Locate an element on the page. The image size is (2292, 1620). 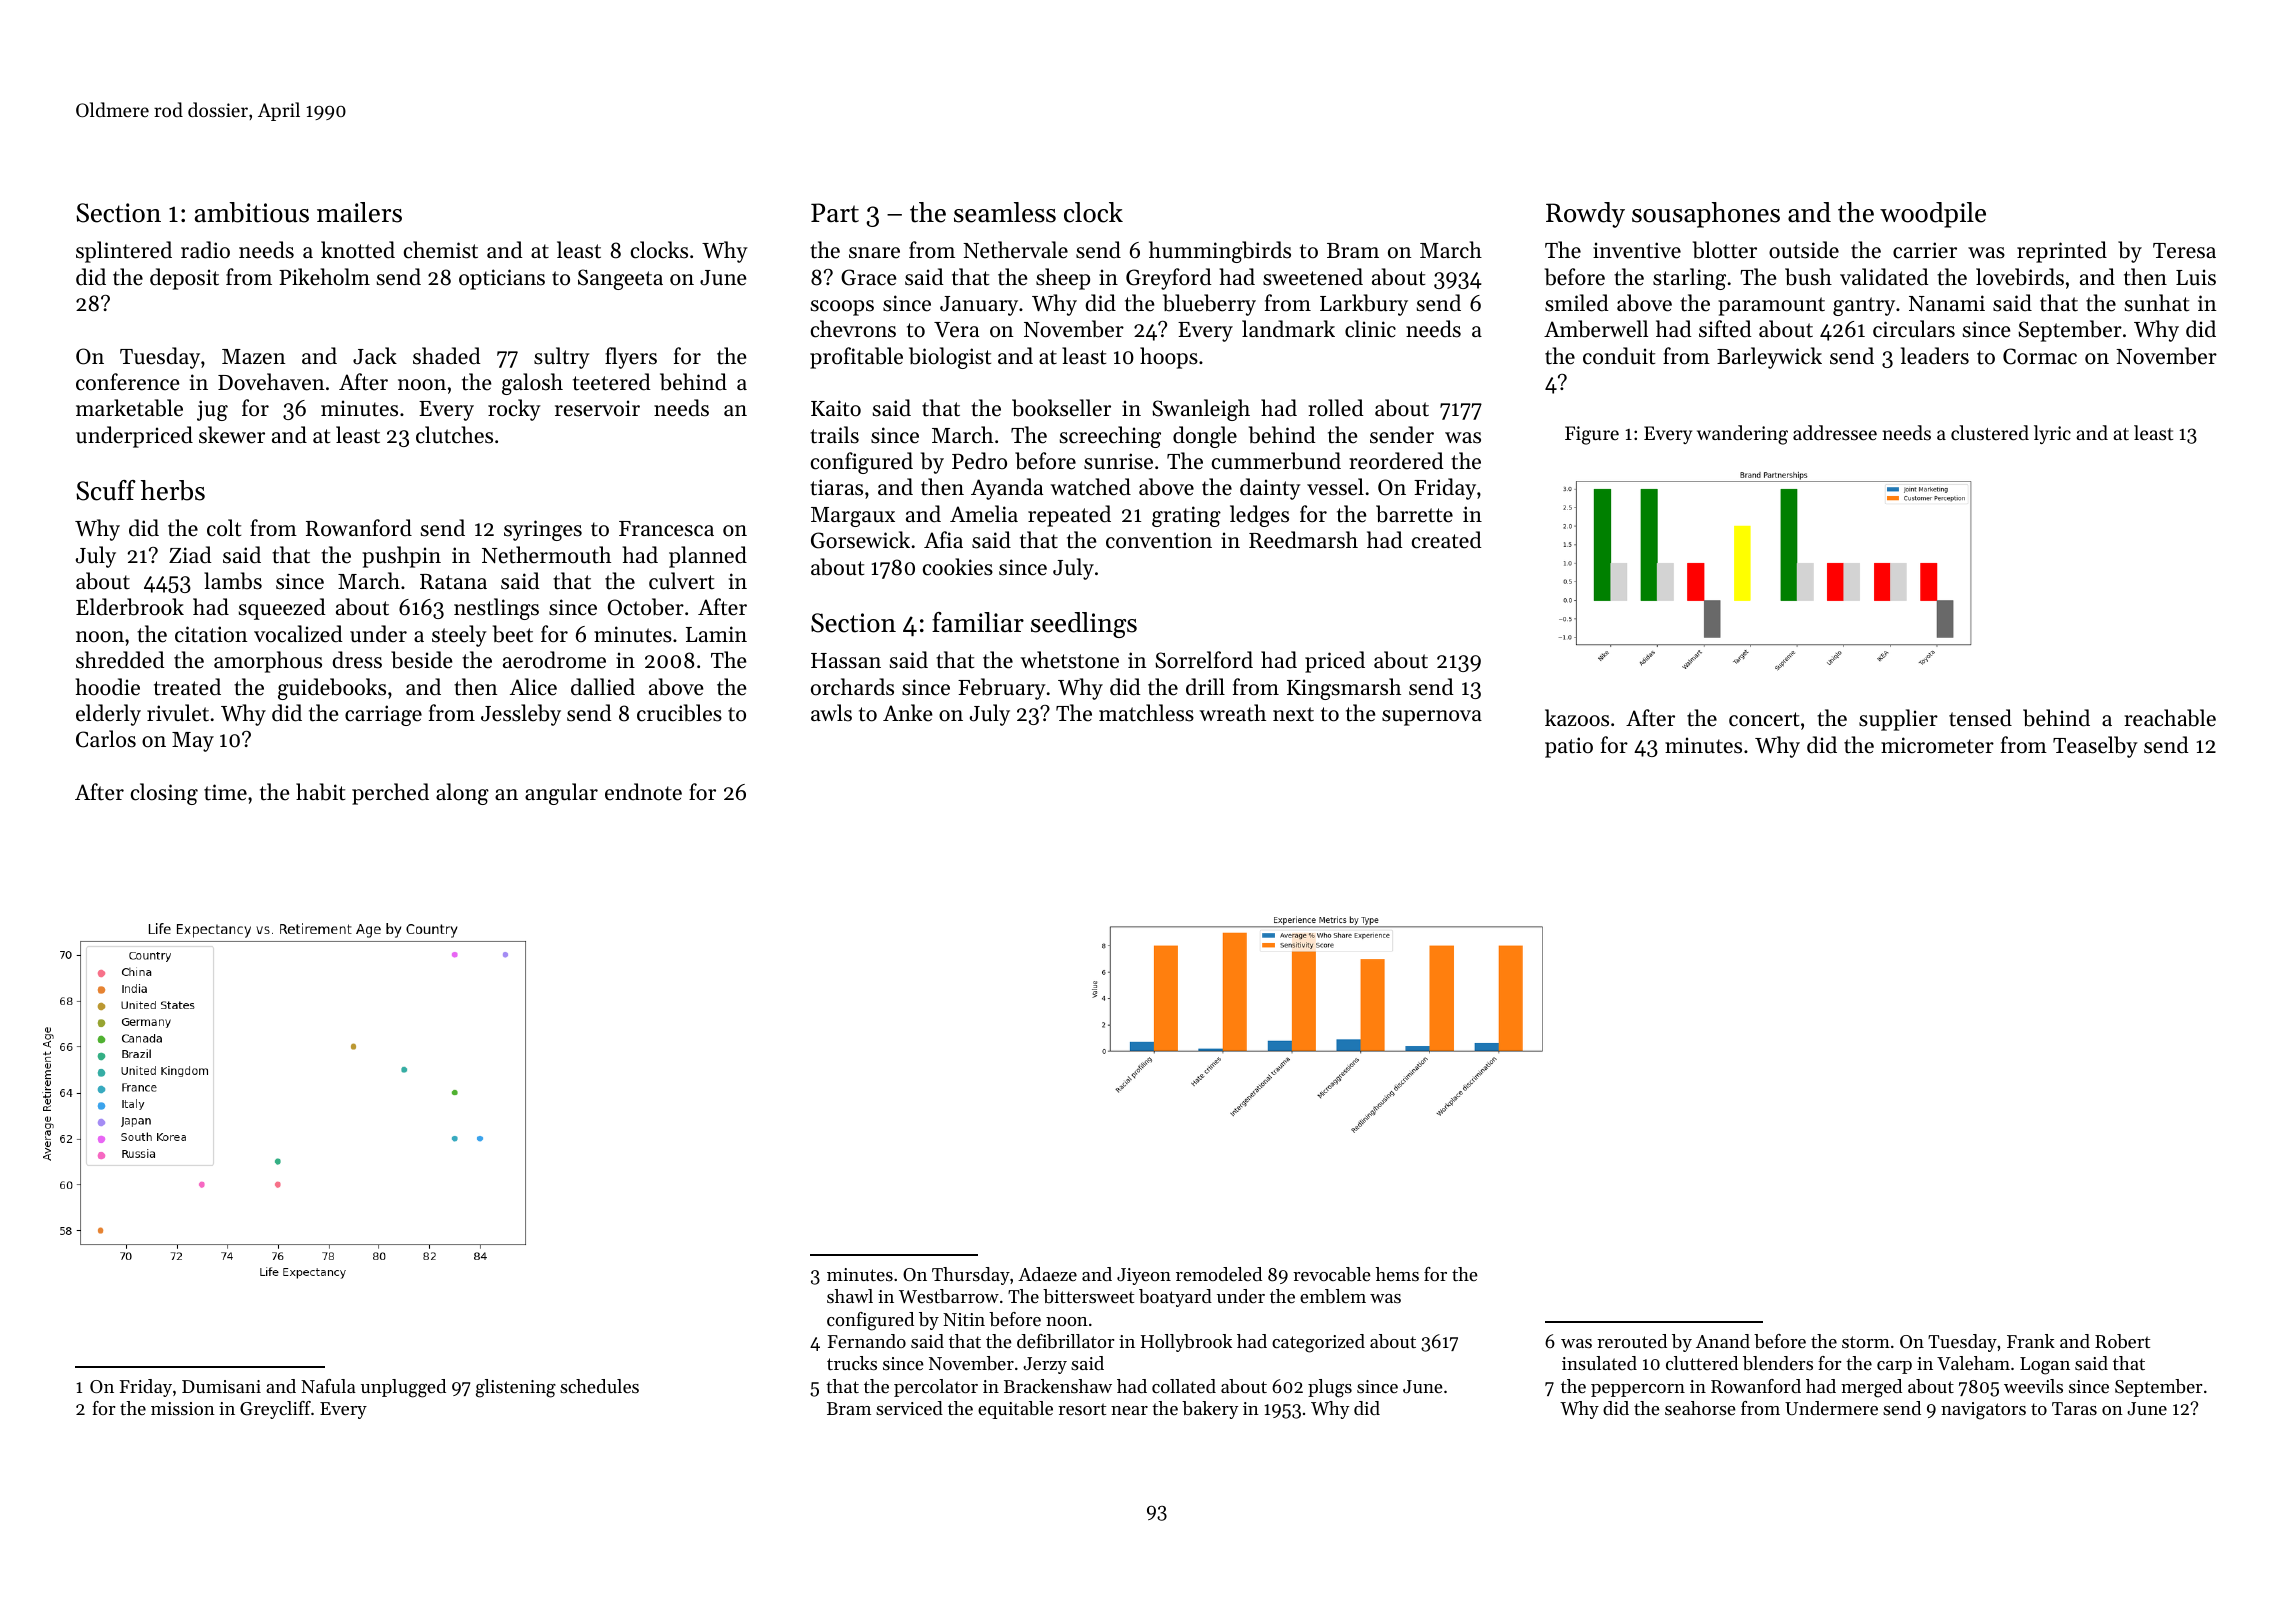
hems is located at coordinates (1397, 1274).
